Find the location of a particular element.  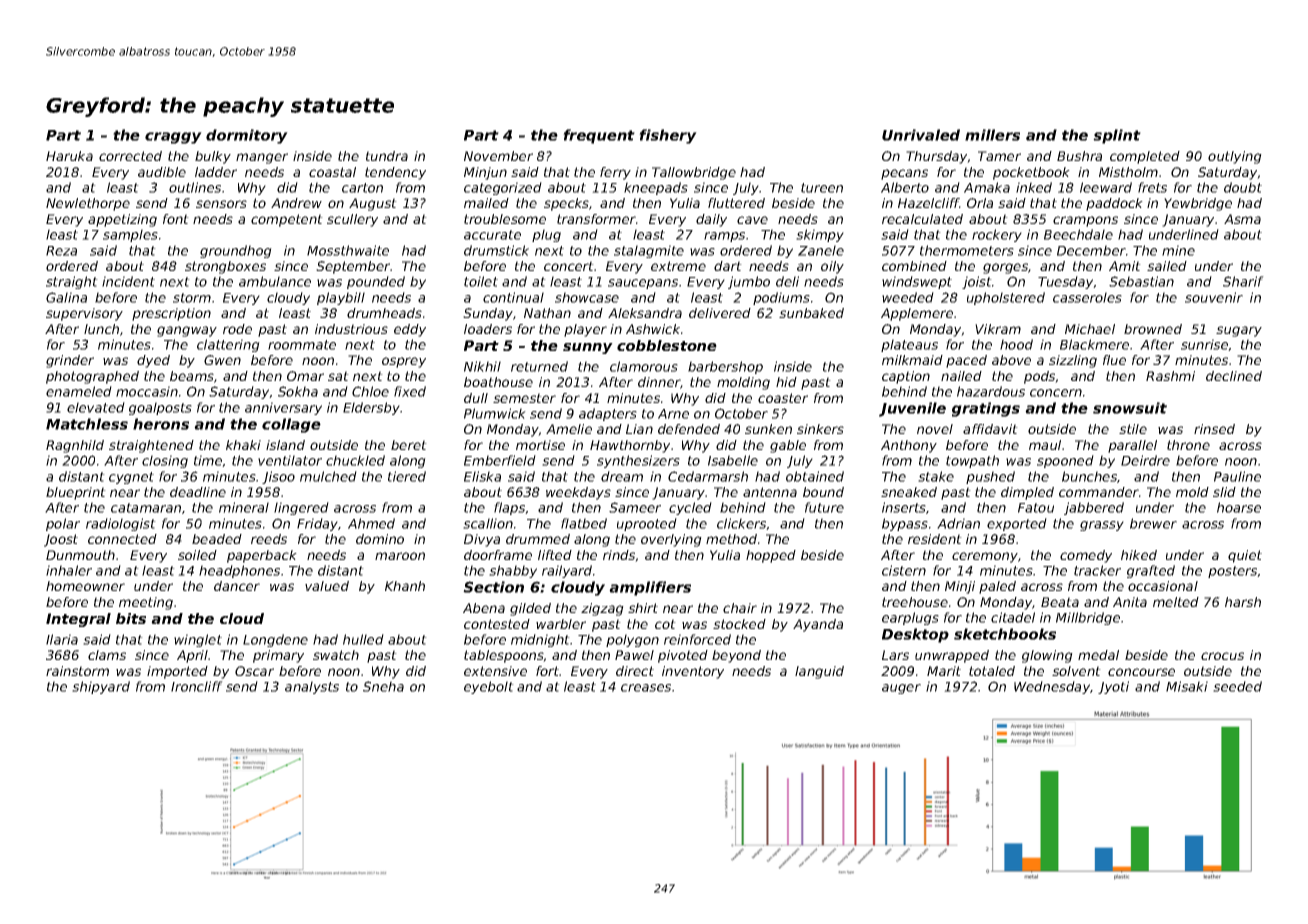

Ironcliff is located at coordinates (197, 686).
